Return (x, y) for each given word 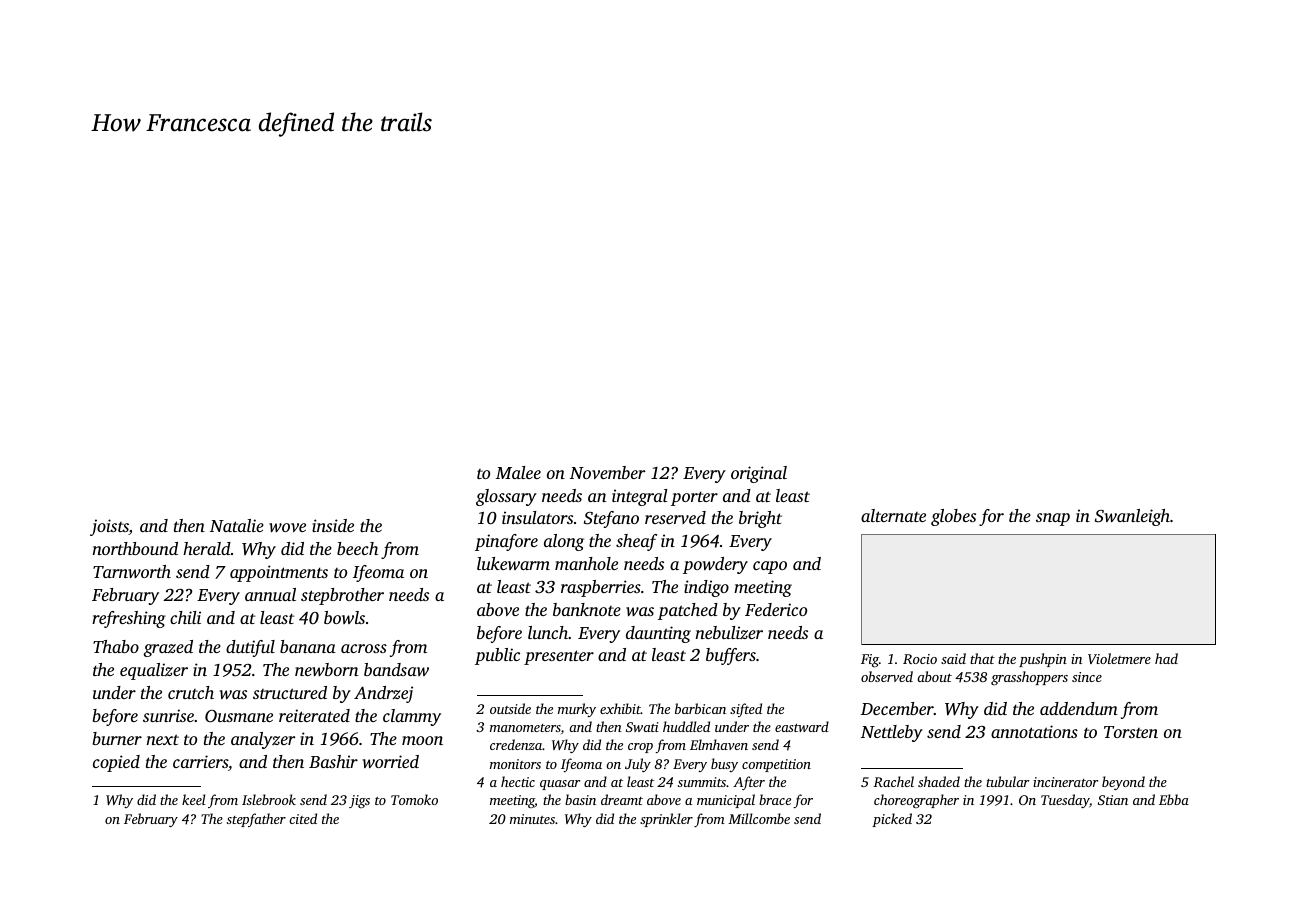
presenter (559, 657)
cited (303, 818)
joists (109, 527)
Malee (518, 472)
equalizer (154, 671)
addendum (1079, 708)
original (759, 474)
